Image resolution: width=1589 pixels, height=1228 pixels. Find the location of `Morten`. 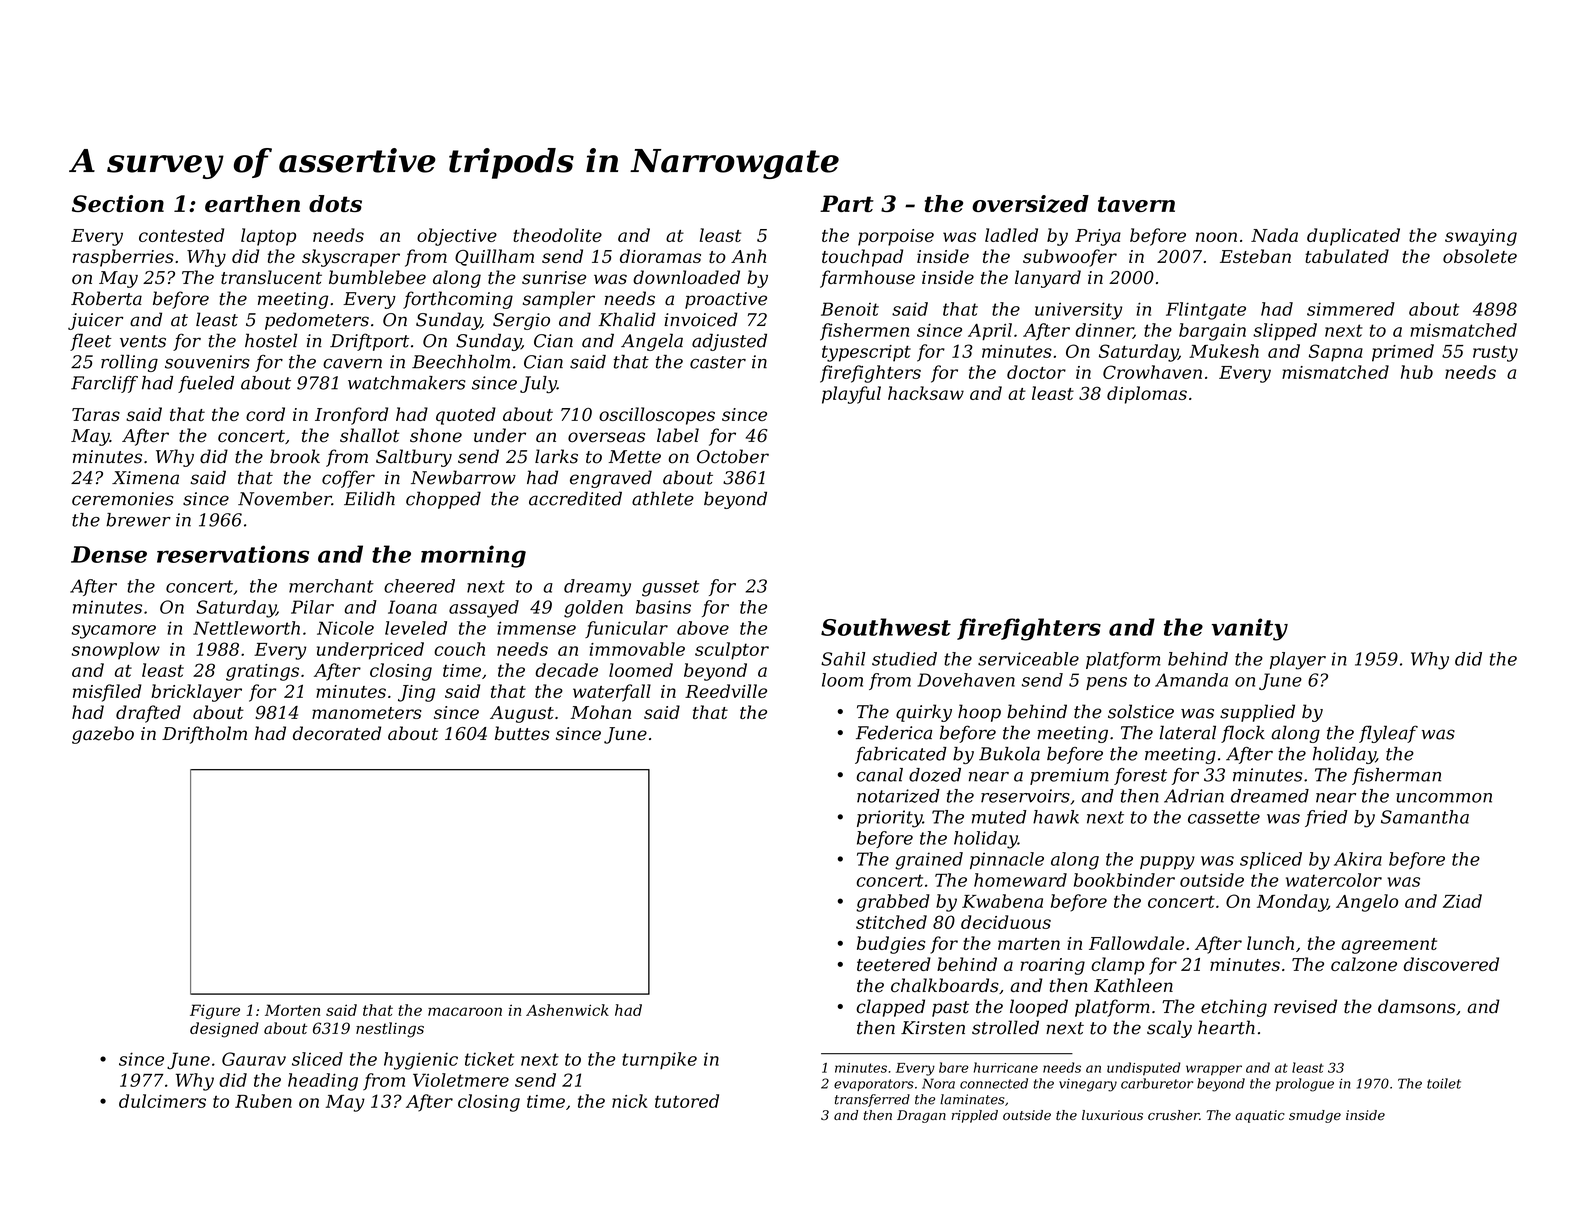

Morten is located at coordinates (292, 1010).
